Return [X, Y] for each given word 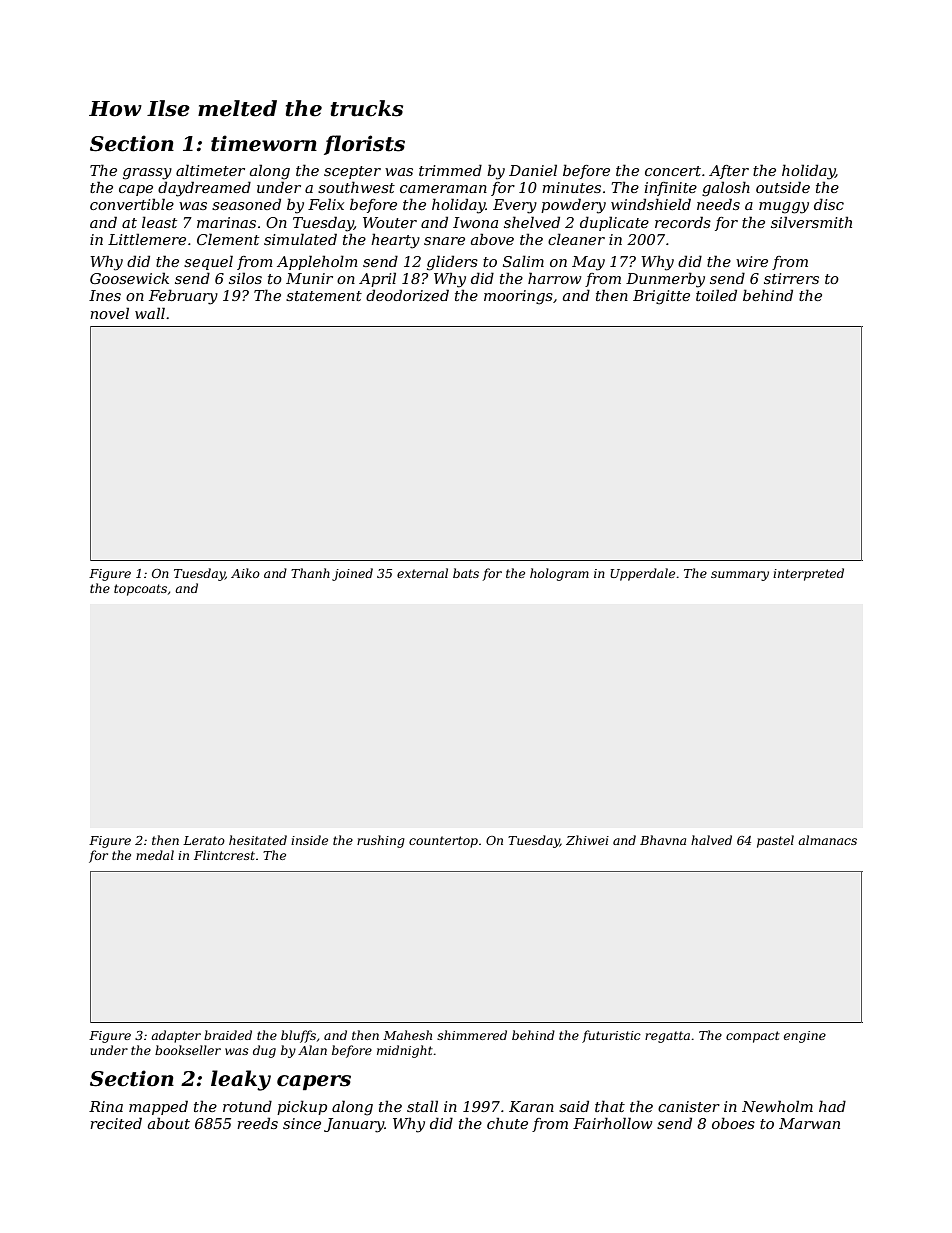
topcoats [140, 590]
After [729, 172]
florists [364, 145]
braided [228, 1035]
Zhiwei [587, 840]
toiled [716, 295]
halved [711, 840]
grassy [147, 174]
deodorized [407, 295]
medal [155, 855]
